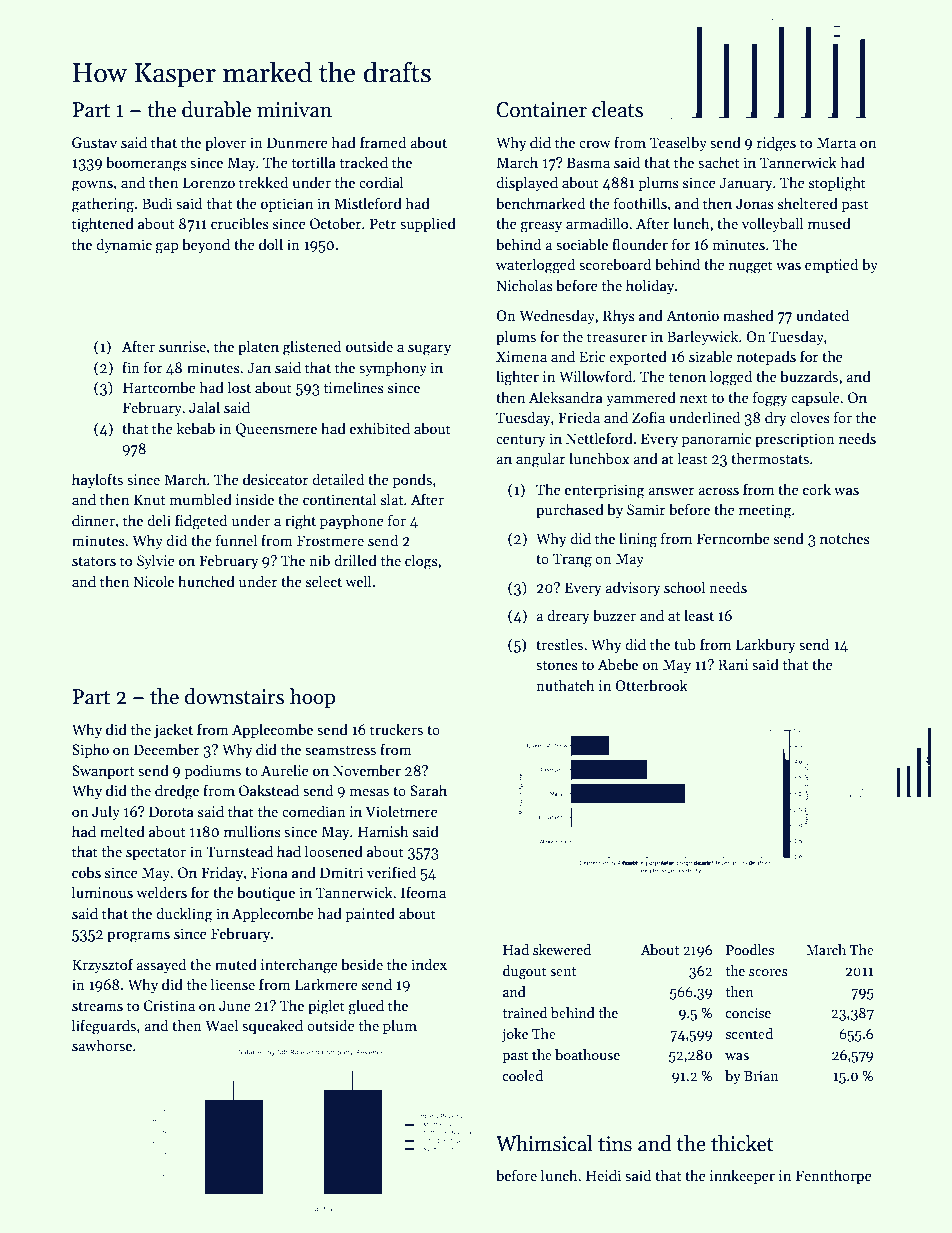 The width and height of the screenshot is (952, 1233). Describe the element at coordinates (233, 984) in the screenshot. I see `license` at that location.
